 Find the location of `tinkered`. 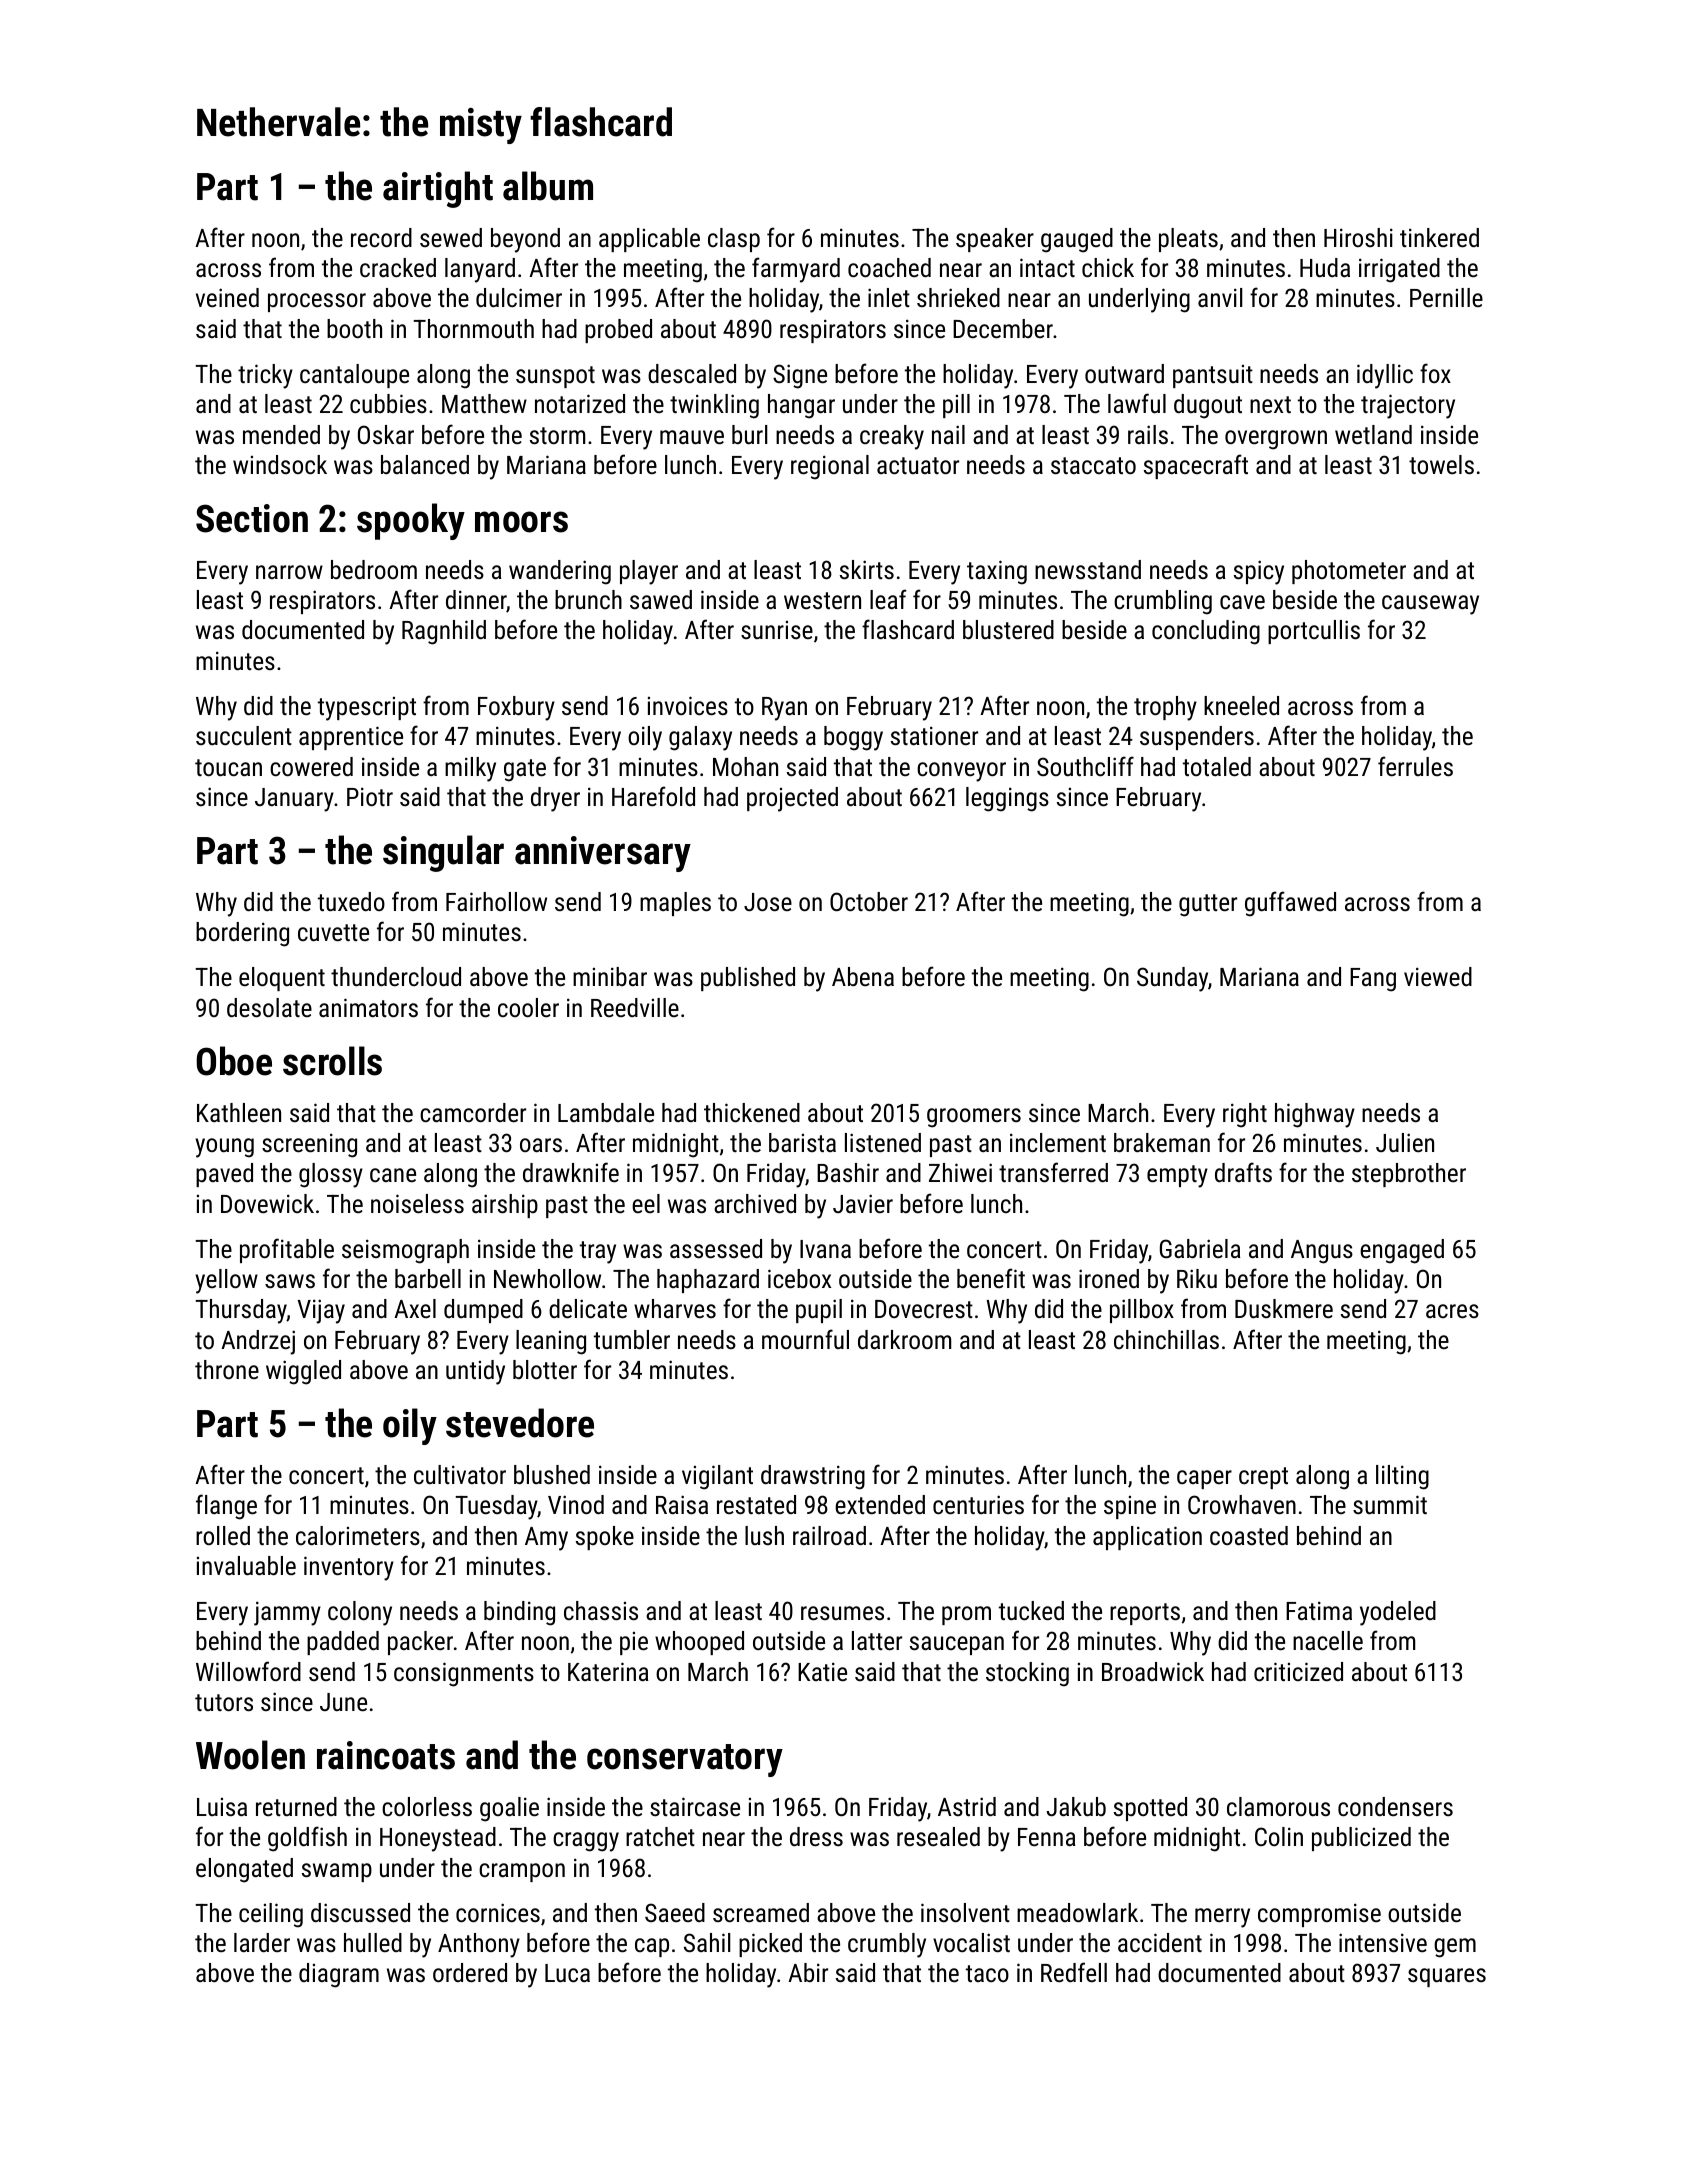

tinkered is located at coordinates (1439, 237).
